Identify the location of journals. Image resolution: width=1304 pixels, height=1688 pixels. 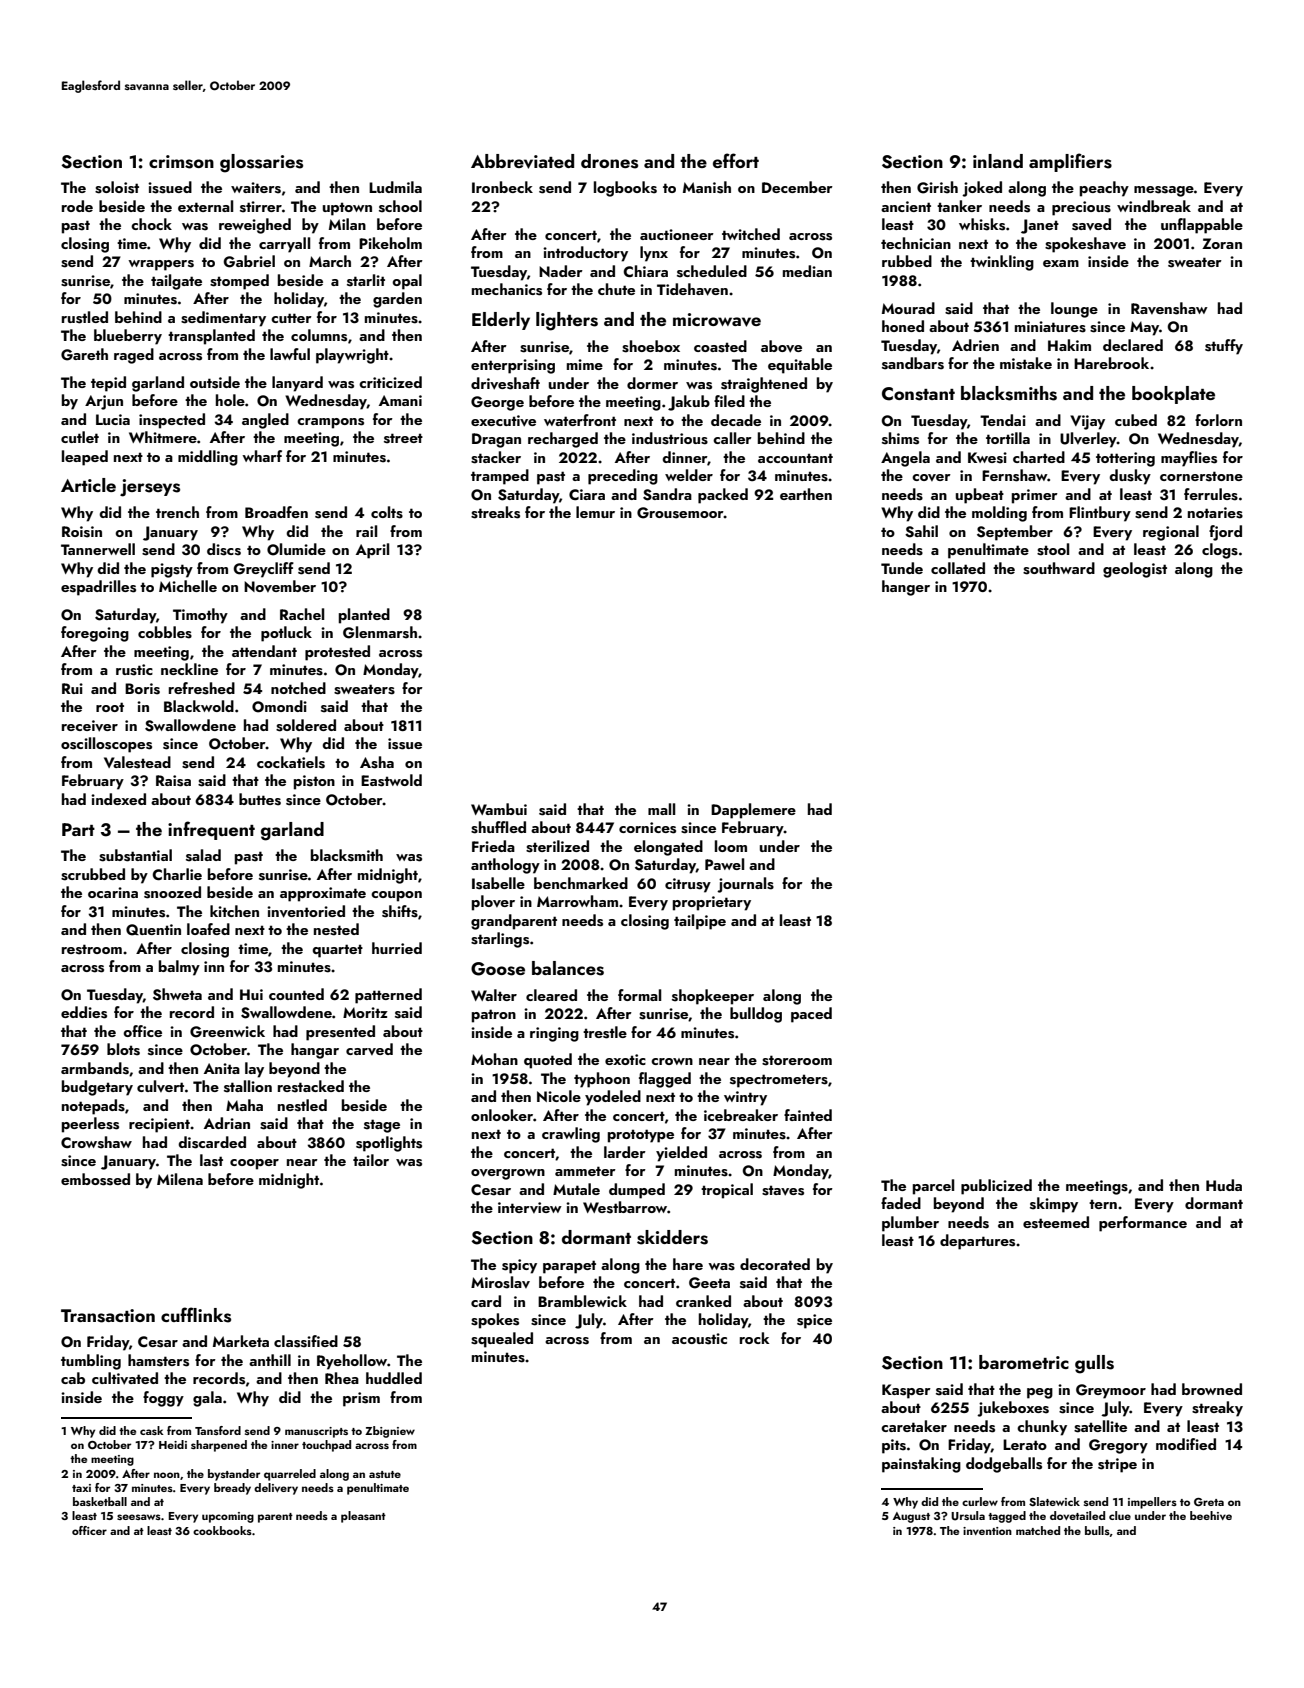
(745, 885).
